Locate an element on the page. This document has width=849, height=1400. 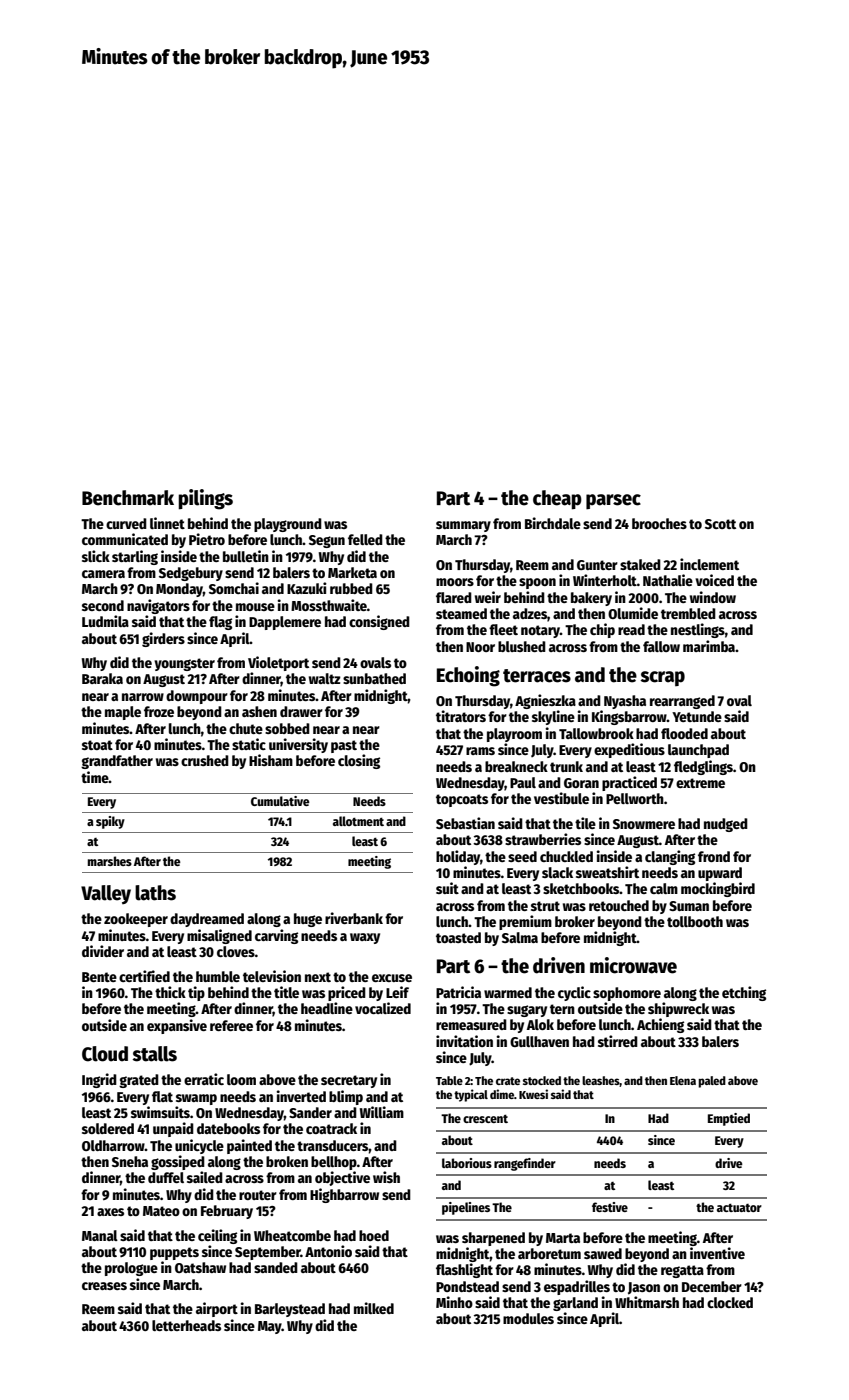
milked is located at coordinates (374, 1308).
